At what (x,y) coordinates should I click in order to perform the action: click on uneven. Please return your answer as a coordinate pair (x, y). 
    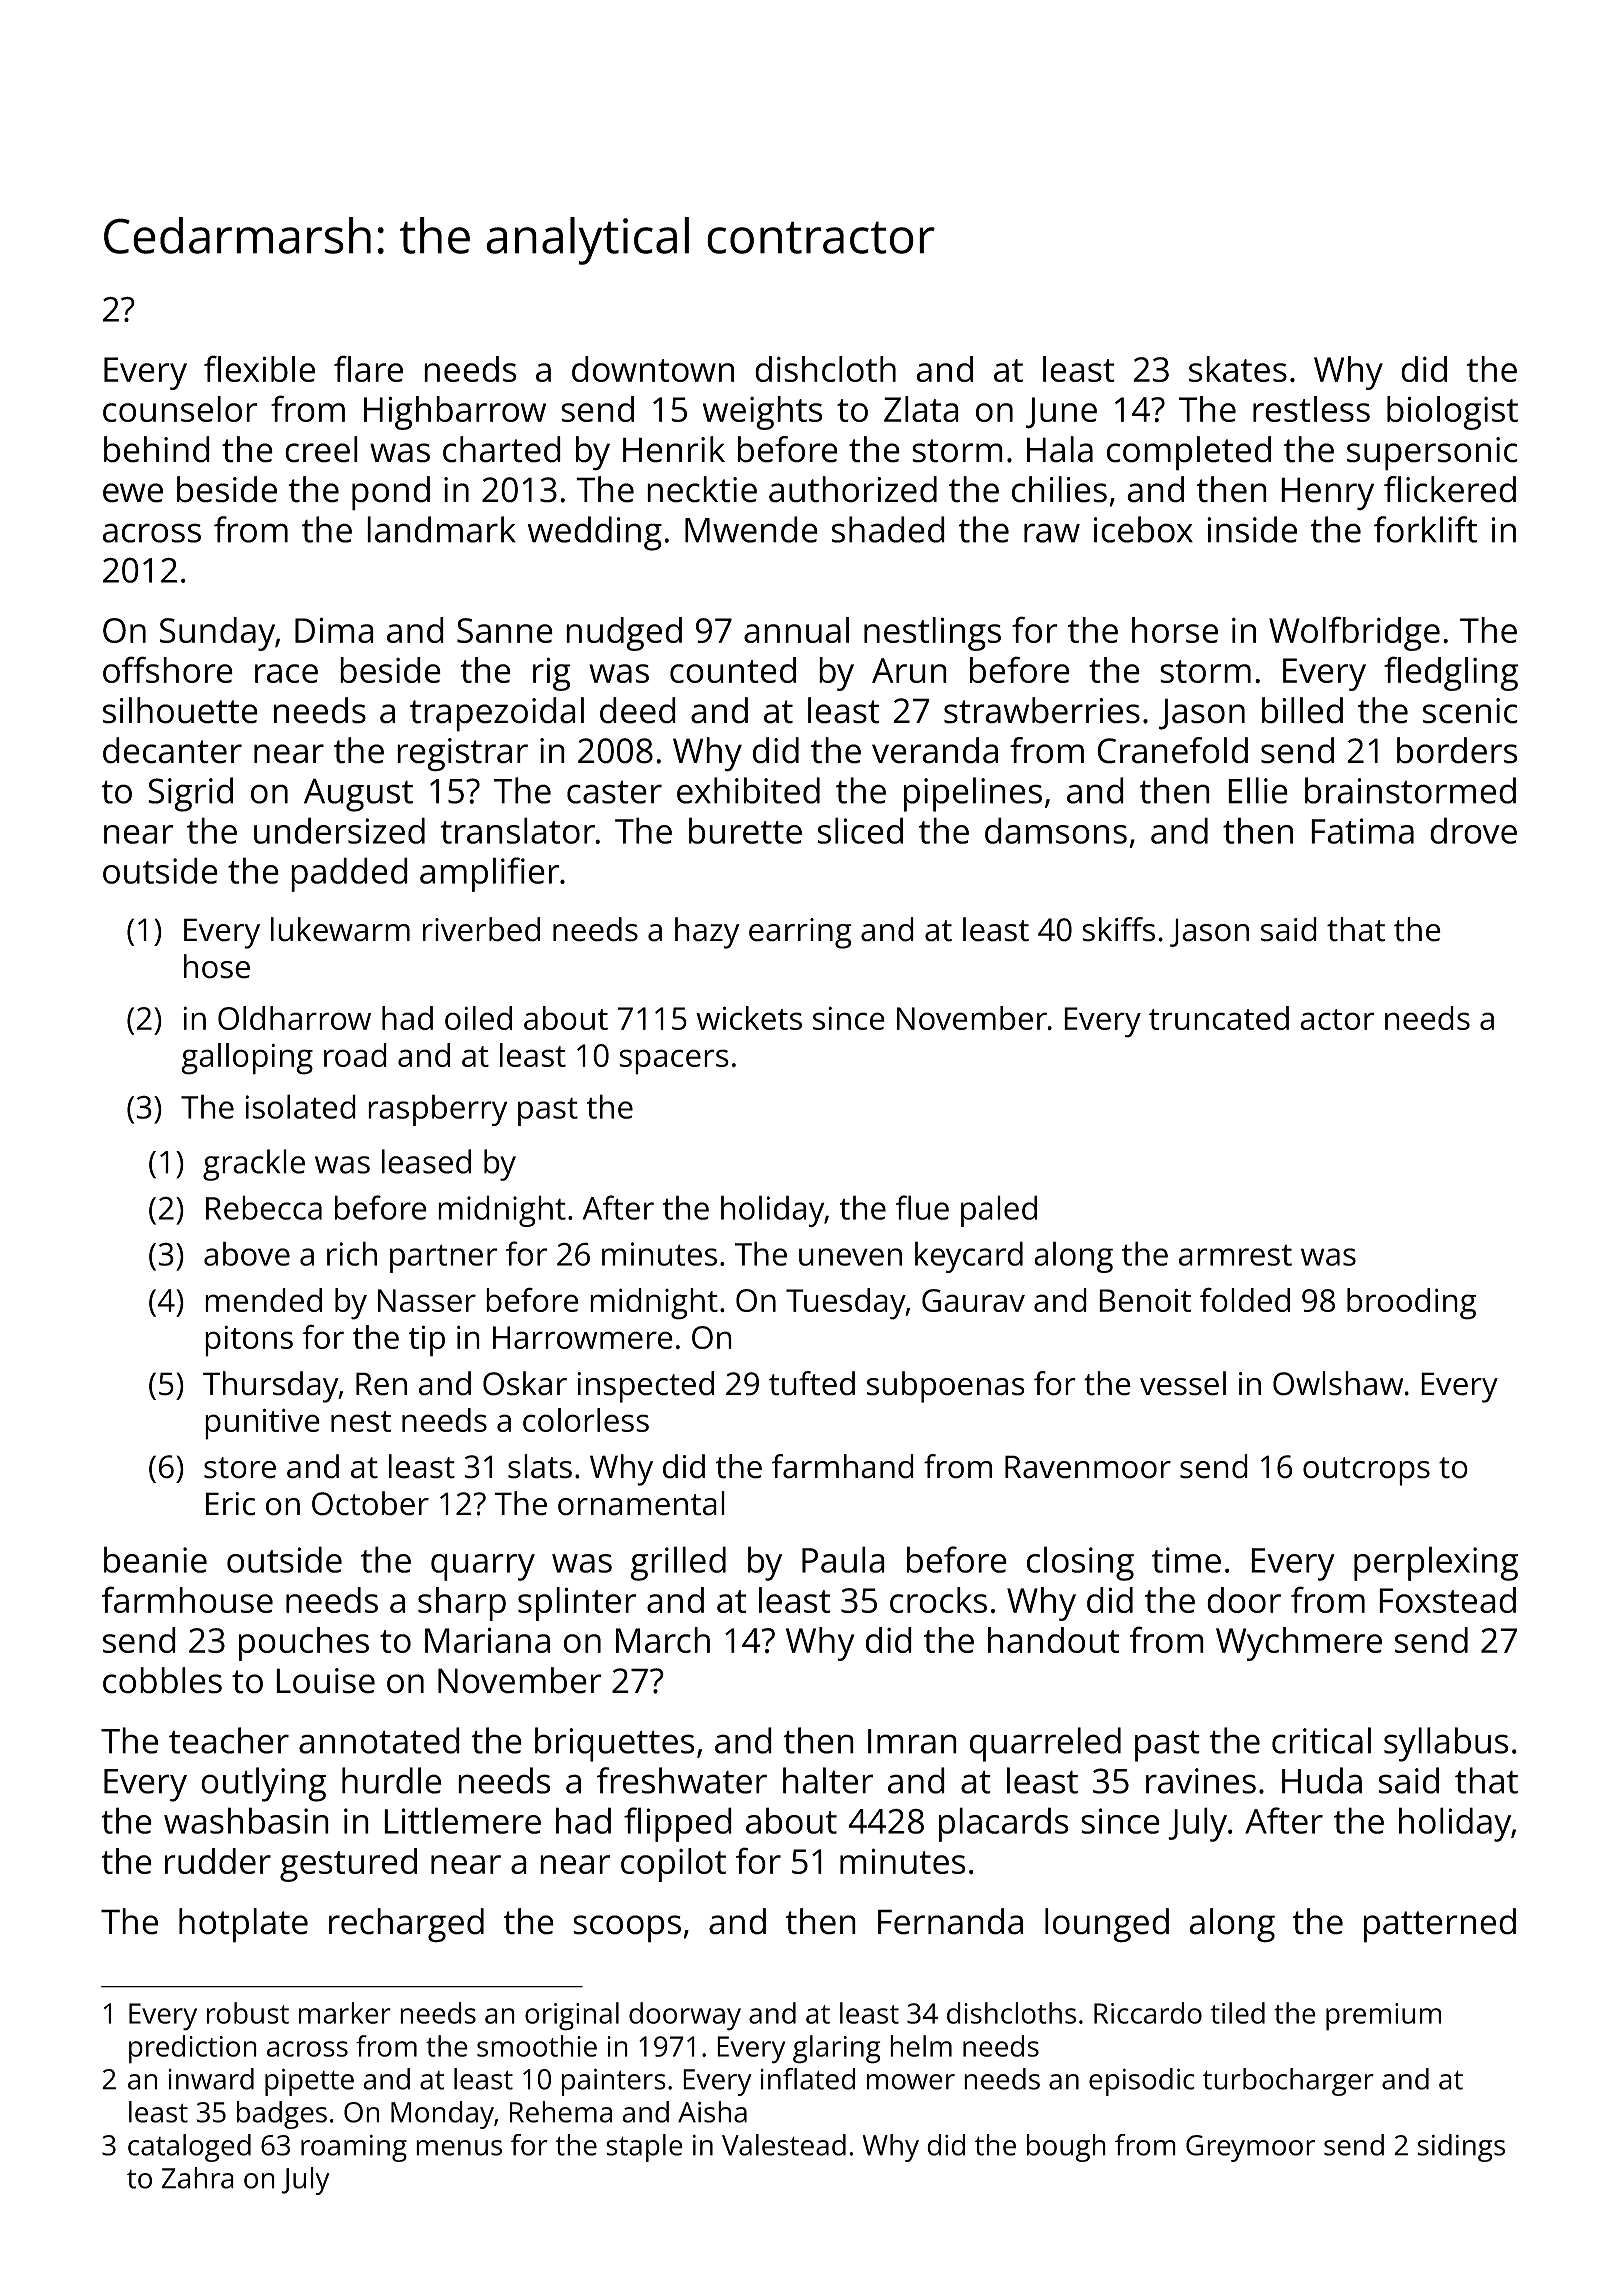
    Looking at the image, I should click on (850, 1257).
